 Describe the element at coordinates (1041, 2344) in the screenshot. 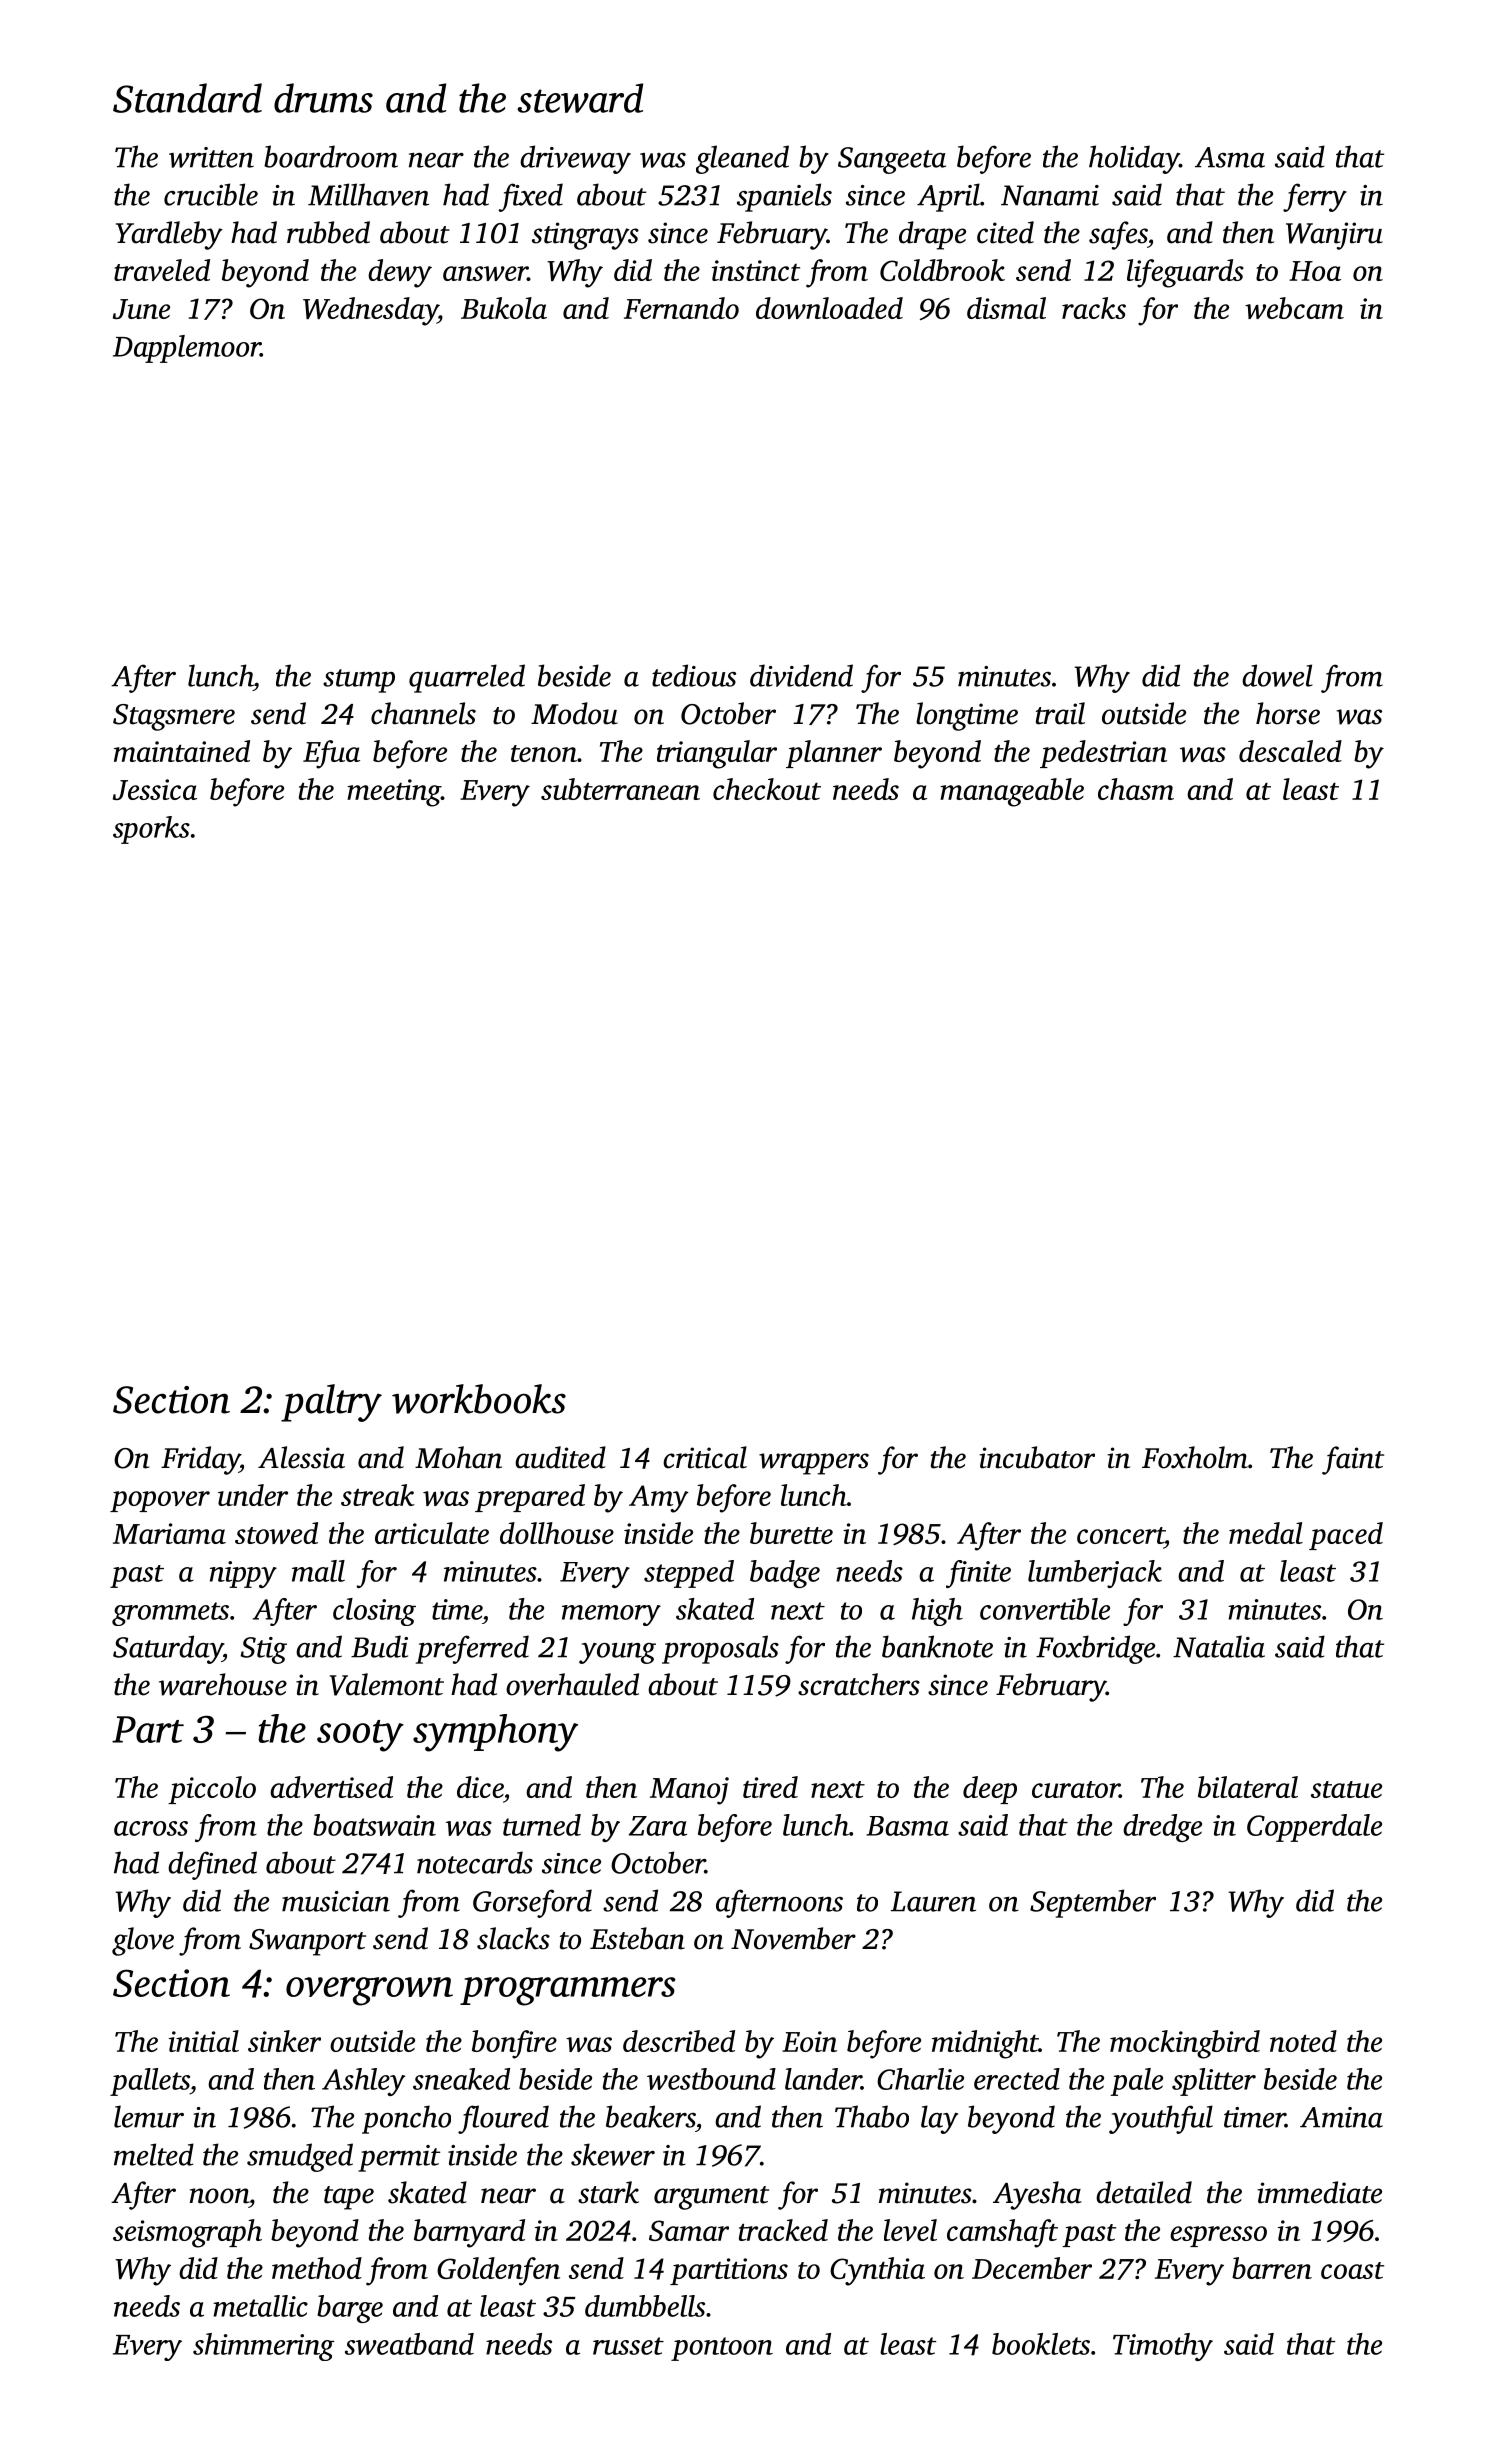

I see `booklets` at that location.
